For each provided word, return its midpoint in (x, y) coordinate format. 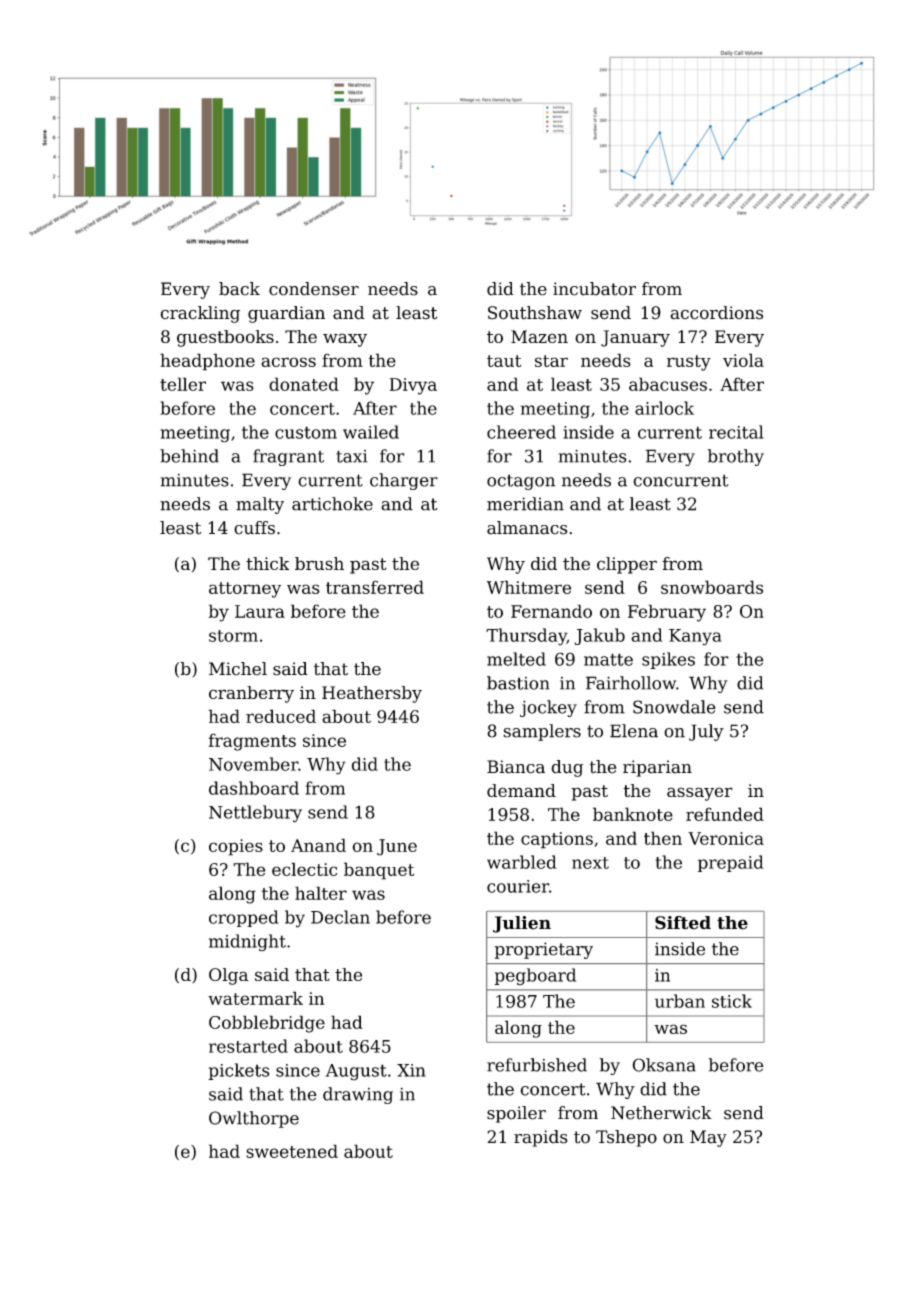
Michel (238, 669)
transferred (375, 587)
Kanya (695, 637)
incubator (594, 289)
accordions (716, 313)
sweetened (292, 1151)
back (239, 289)
